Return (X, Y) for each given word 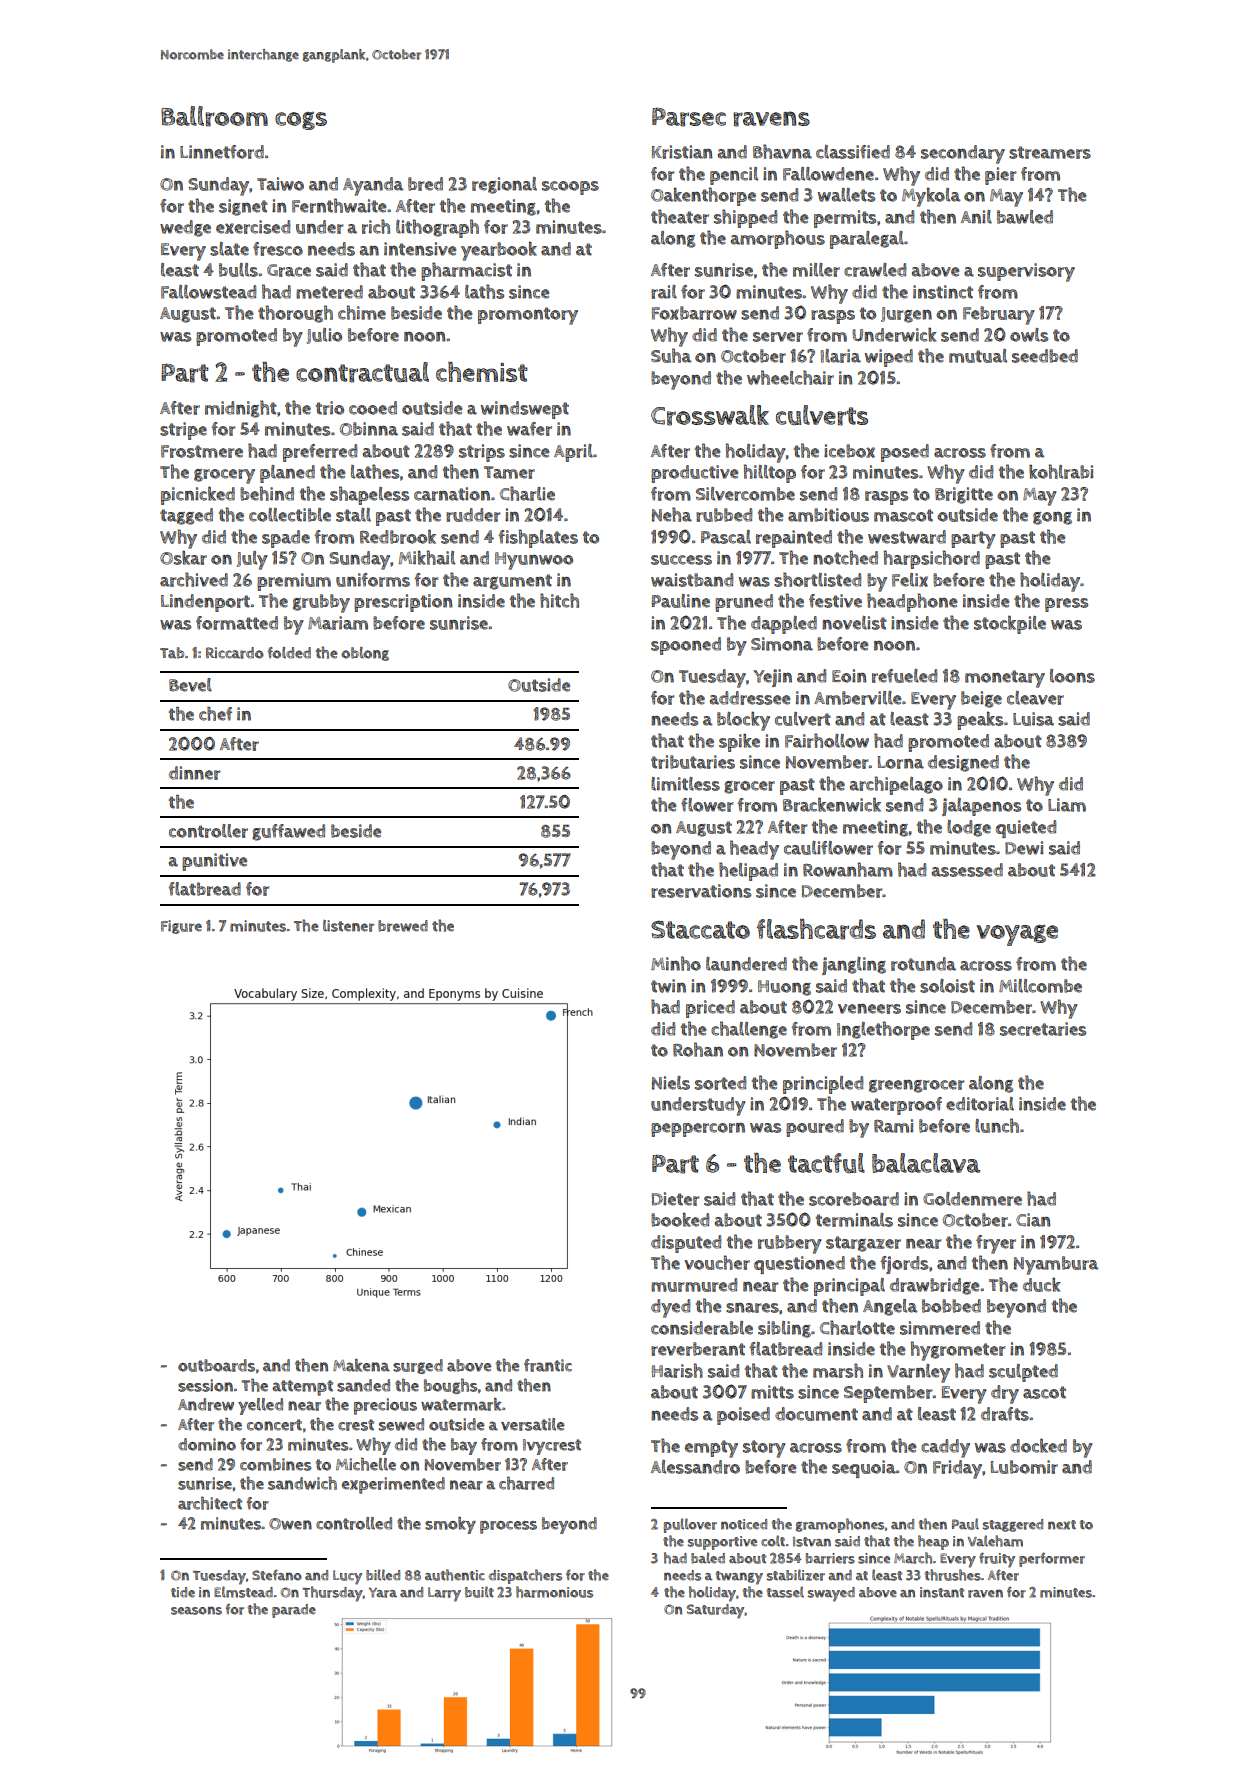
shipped (745, 218)
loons (1072, 676)
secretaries (1043, 1029)
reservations (701, 891)
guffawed (288, 832)
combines (275, 1464)
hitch (559, 600)
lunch (997, 1125)
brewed (403, 926)
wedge (185, 228)
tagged (186, 516)
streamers (1050, 152)
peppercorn (698, 1130)
